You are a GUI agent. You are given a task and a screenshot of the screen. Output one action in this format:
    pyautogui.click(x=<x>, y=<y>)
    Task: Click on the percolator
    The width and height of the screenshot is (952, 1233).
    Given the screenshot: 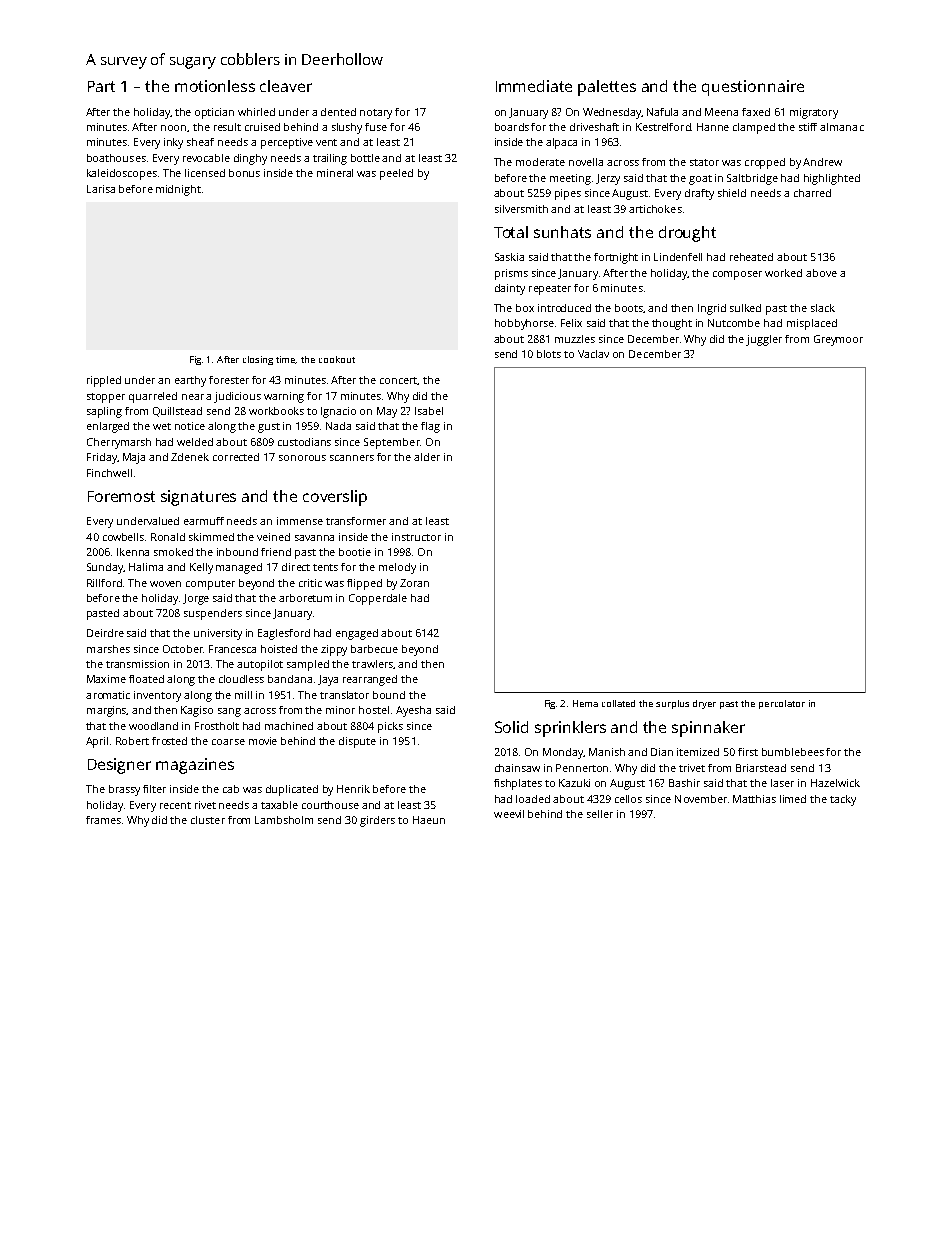 What is the action you would take?
    pyautogui.click(x=782, y=704)
